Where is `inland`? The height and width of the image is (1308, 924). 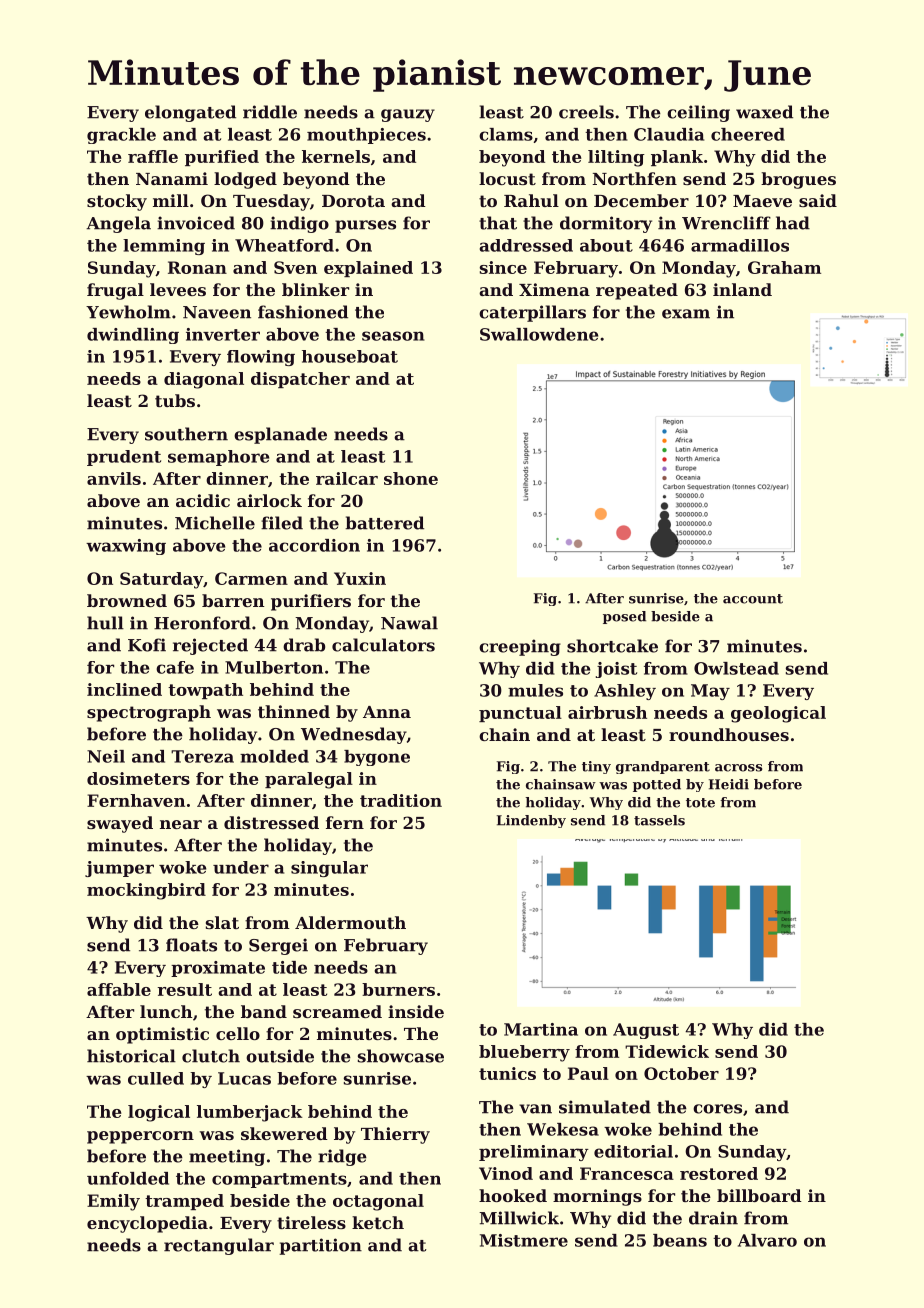 inland is located at coordinates (742, 289).
